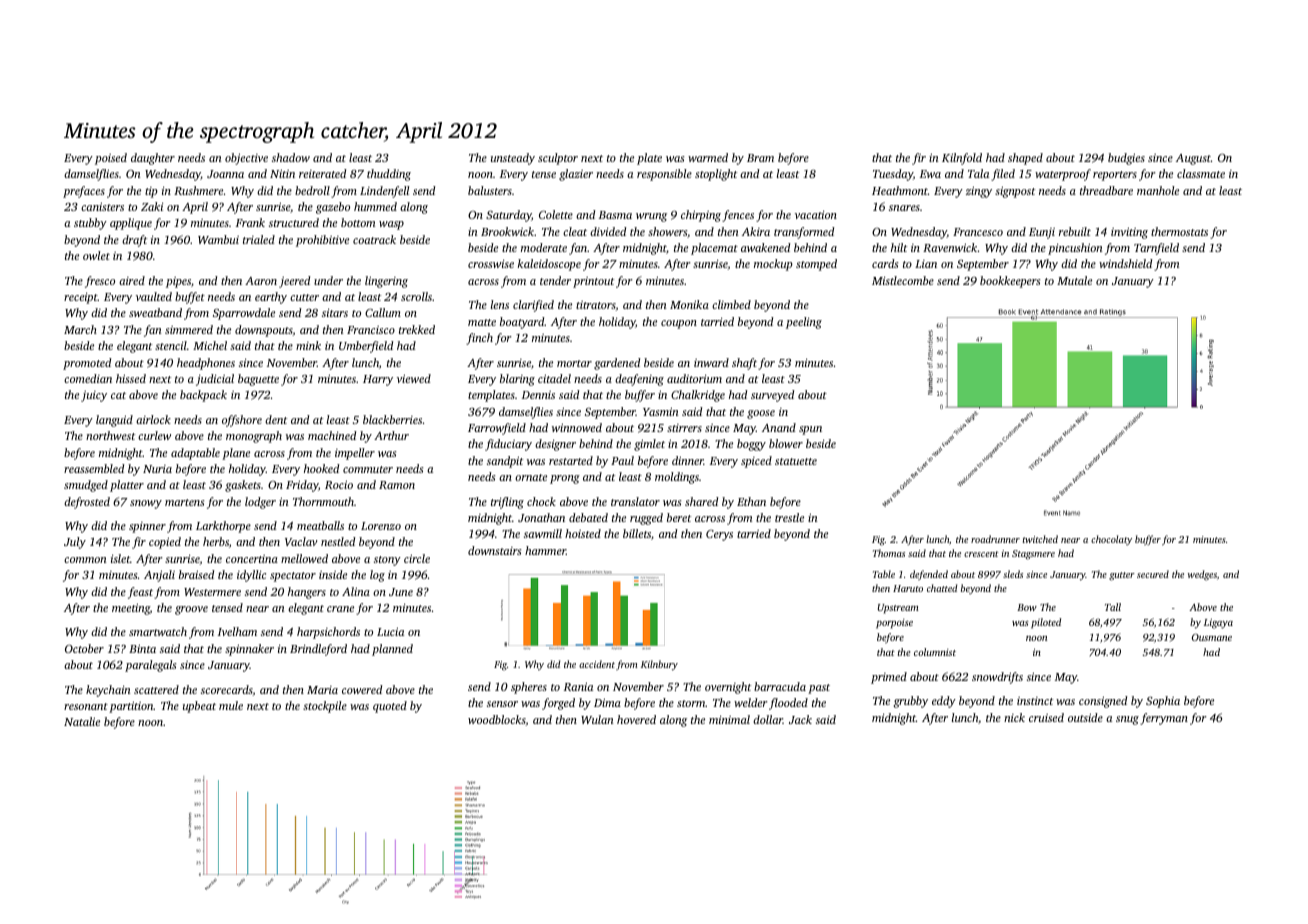 This image has height=924, width=1308. What do you see at coordinates (156, 689) in the image?
I see `scattered` at bounding box center [156, 689].
